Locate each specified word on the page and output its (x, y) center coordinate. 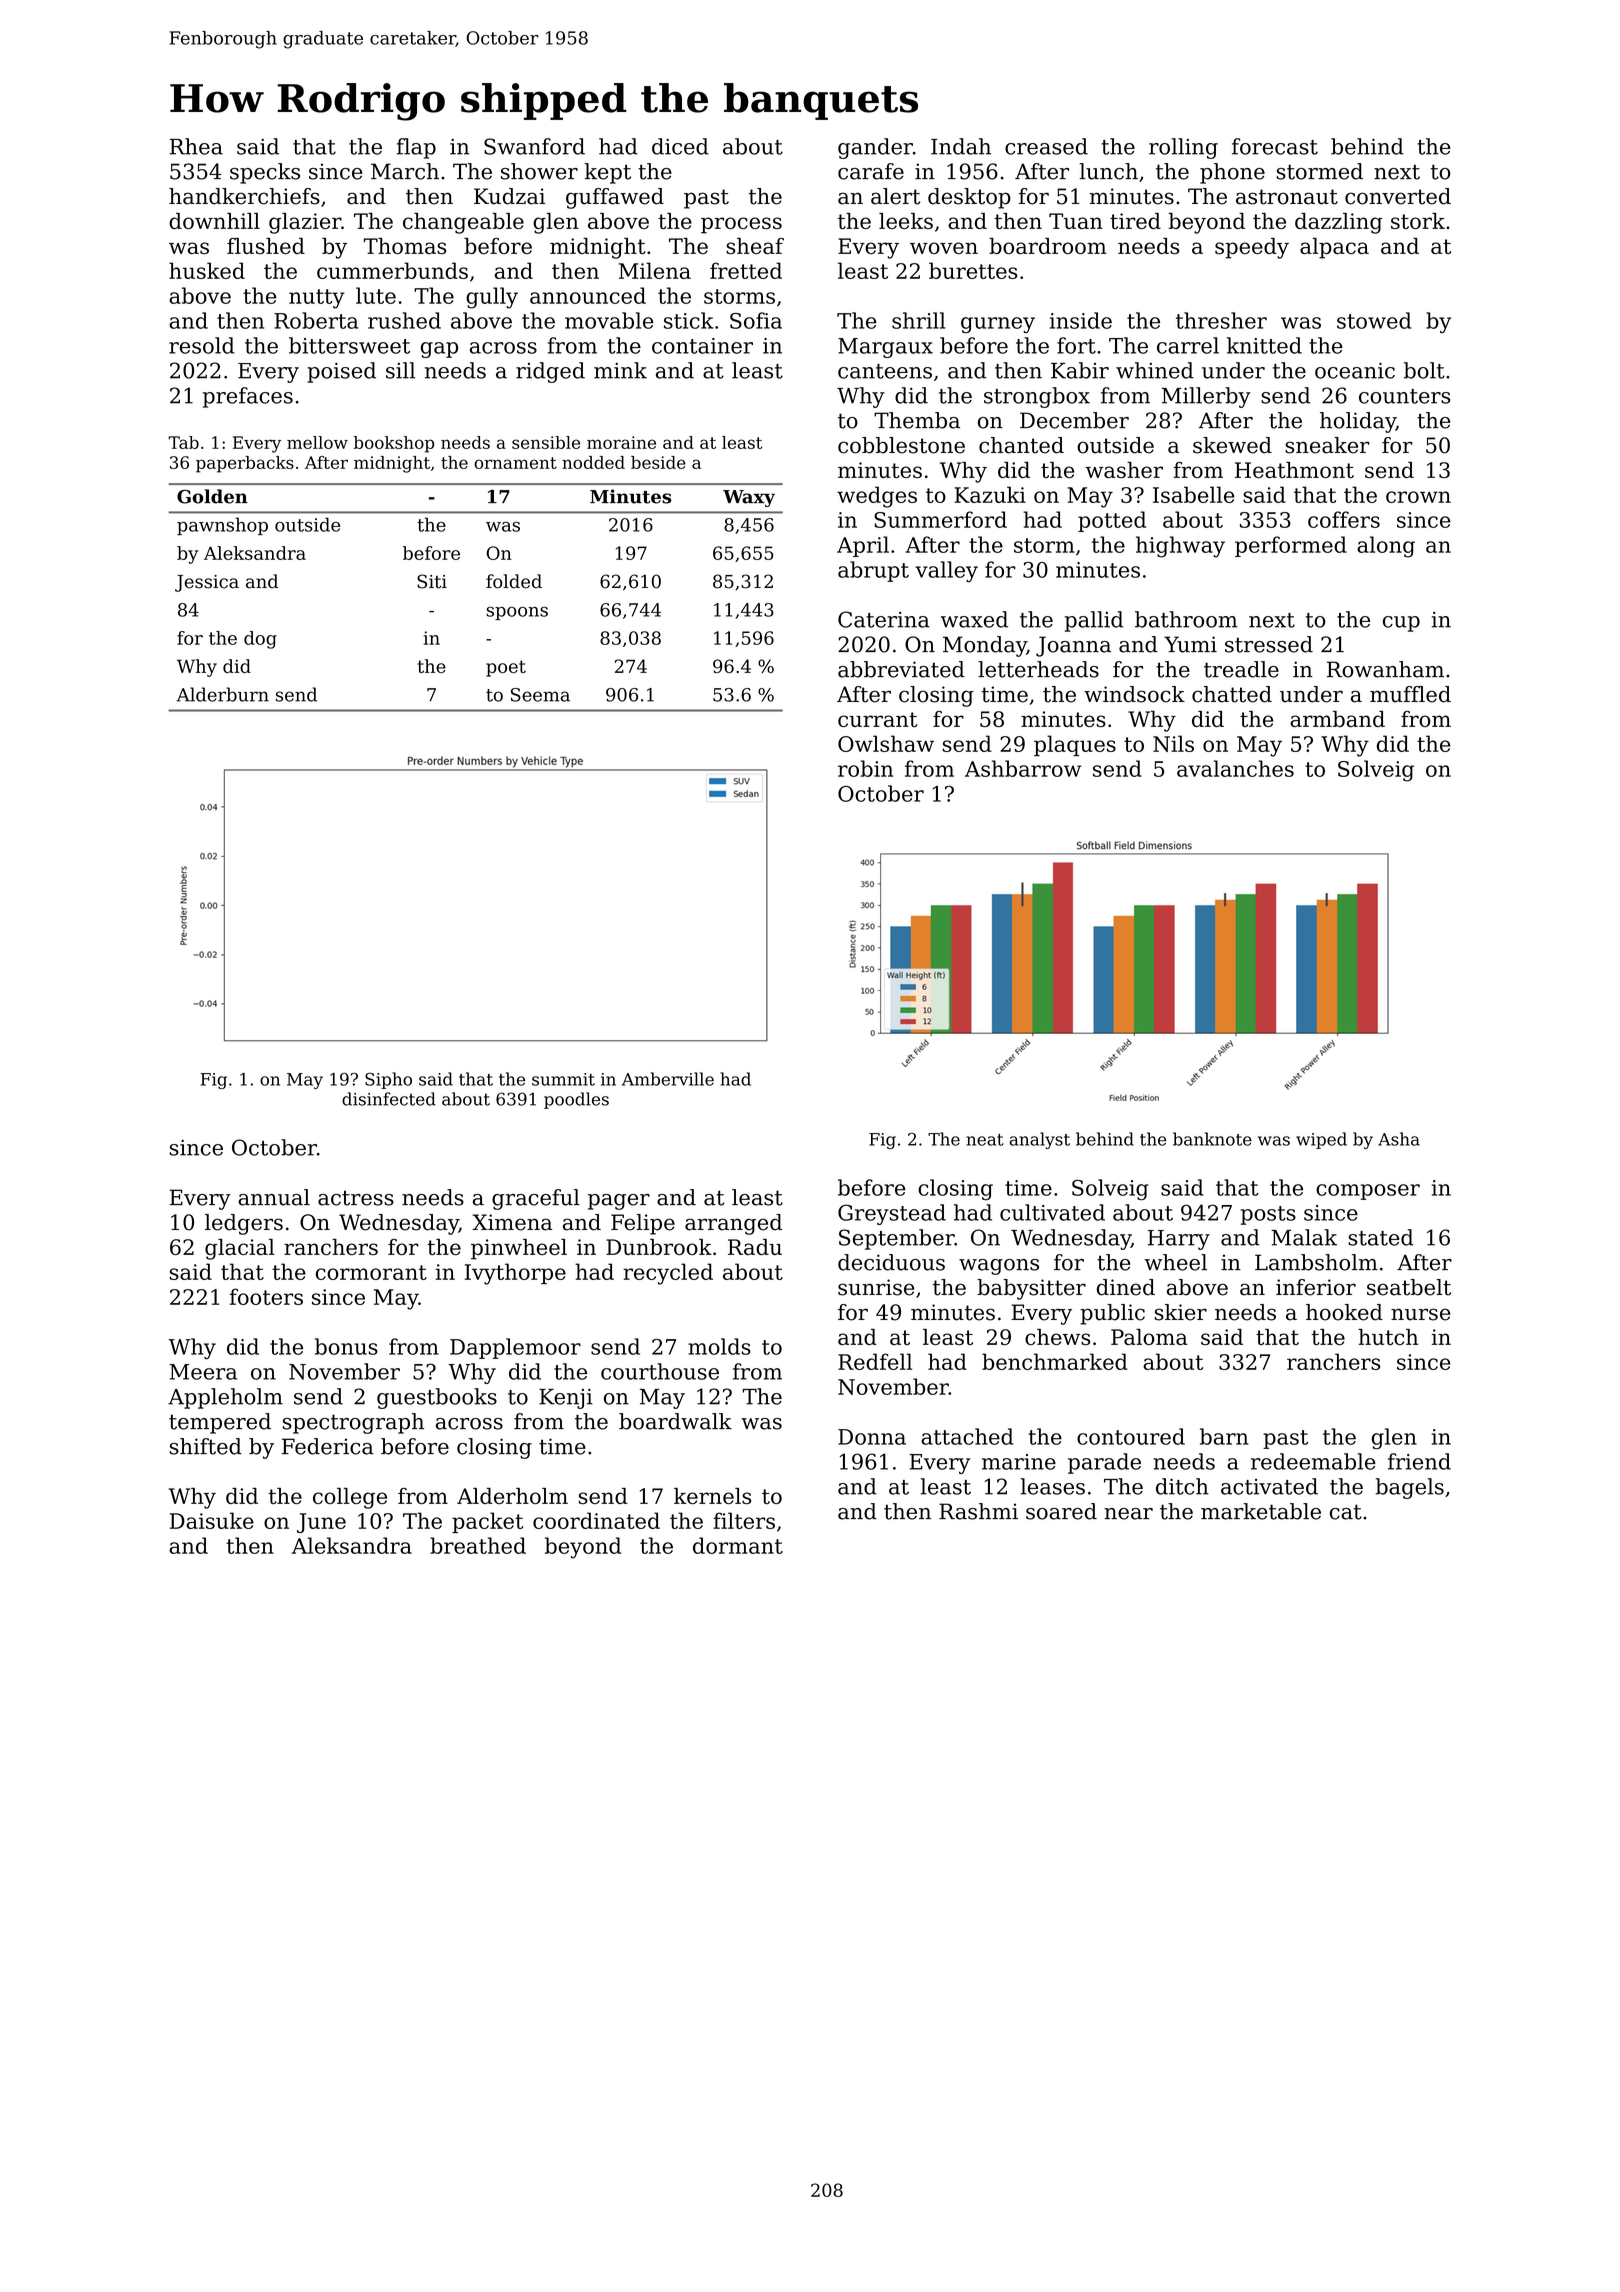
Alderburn (223, 694)
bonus (346, 1346)
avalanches (1235, 768)
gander (875, 148)
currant (877, 719)
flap (416, 148)
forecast (1275, 146)
